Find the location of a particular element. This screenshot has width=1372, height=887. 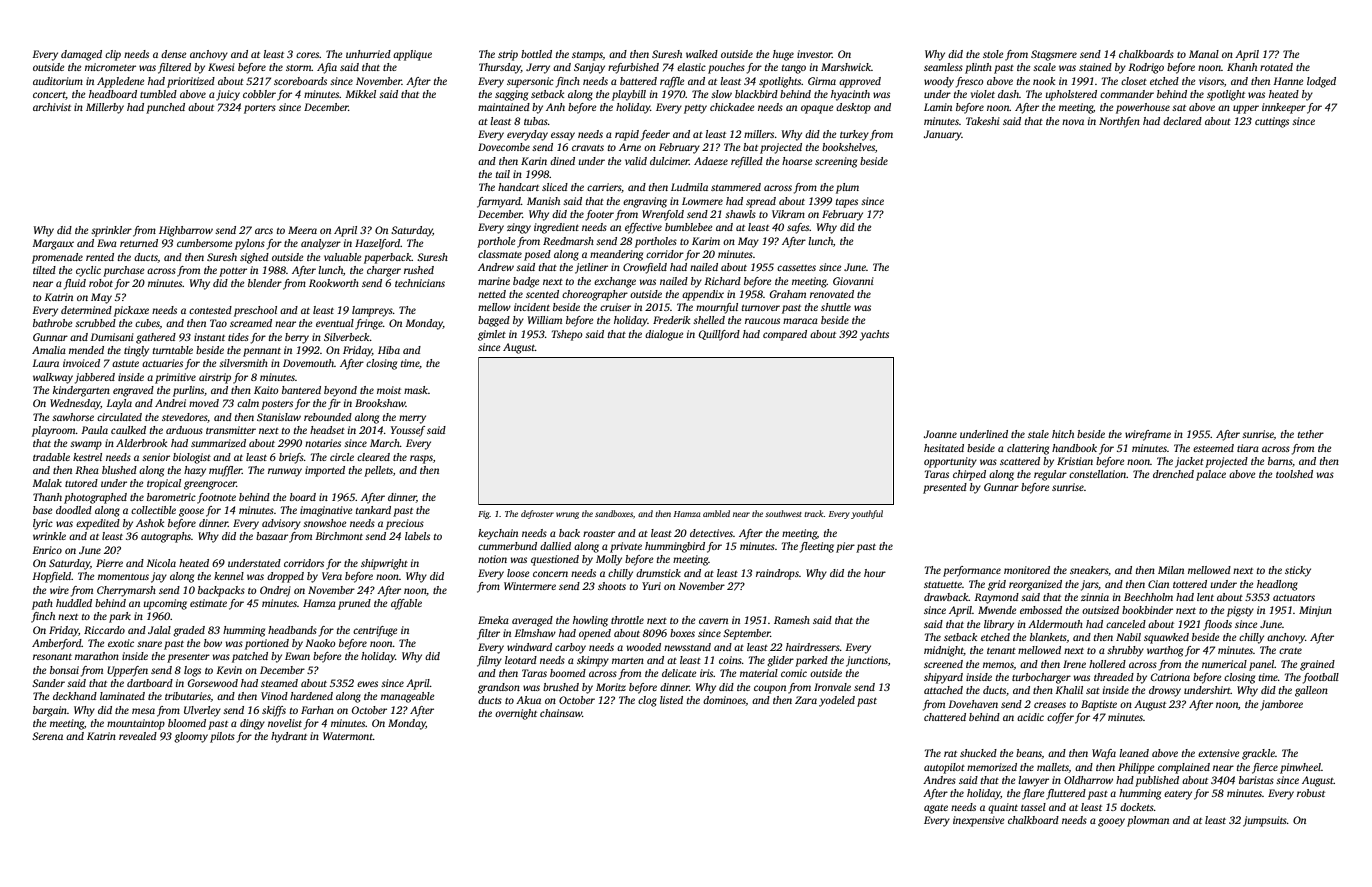

Serena is located at coordinates (47, 736).
